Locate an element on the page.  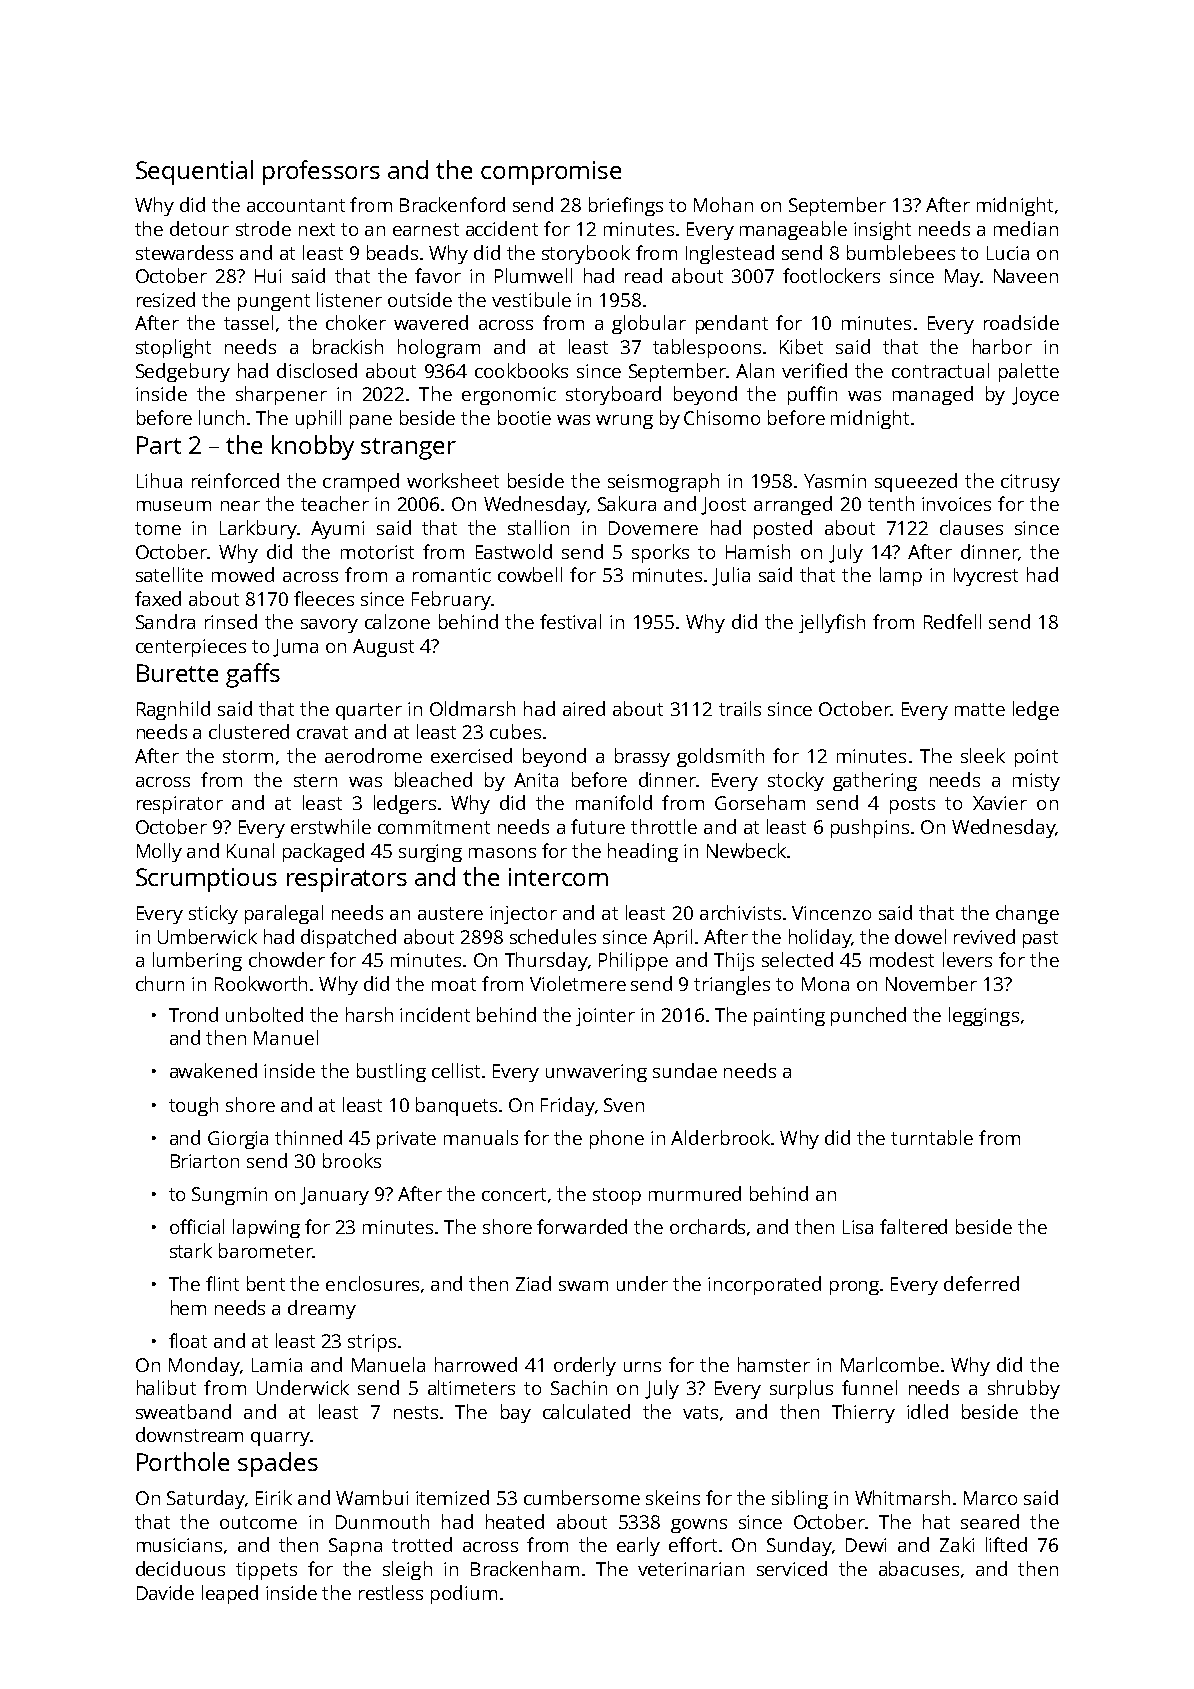
forwarded is located at coordinates (582, 1226).
